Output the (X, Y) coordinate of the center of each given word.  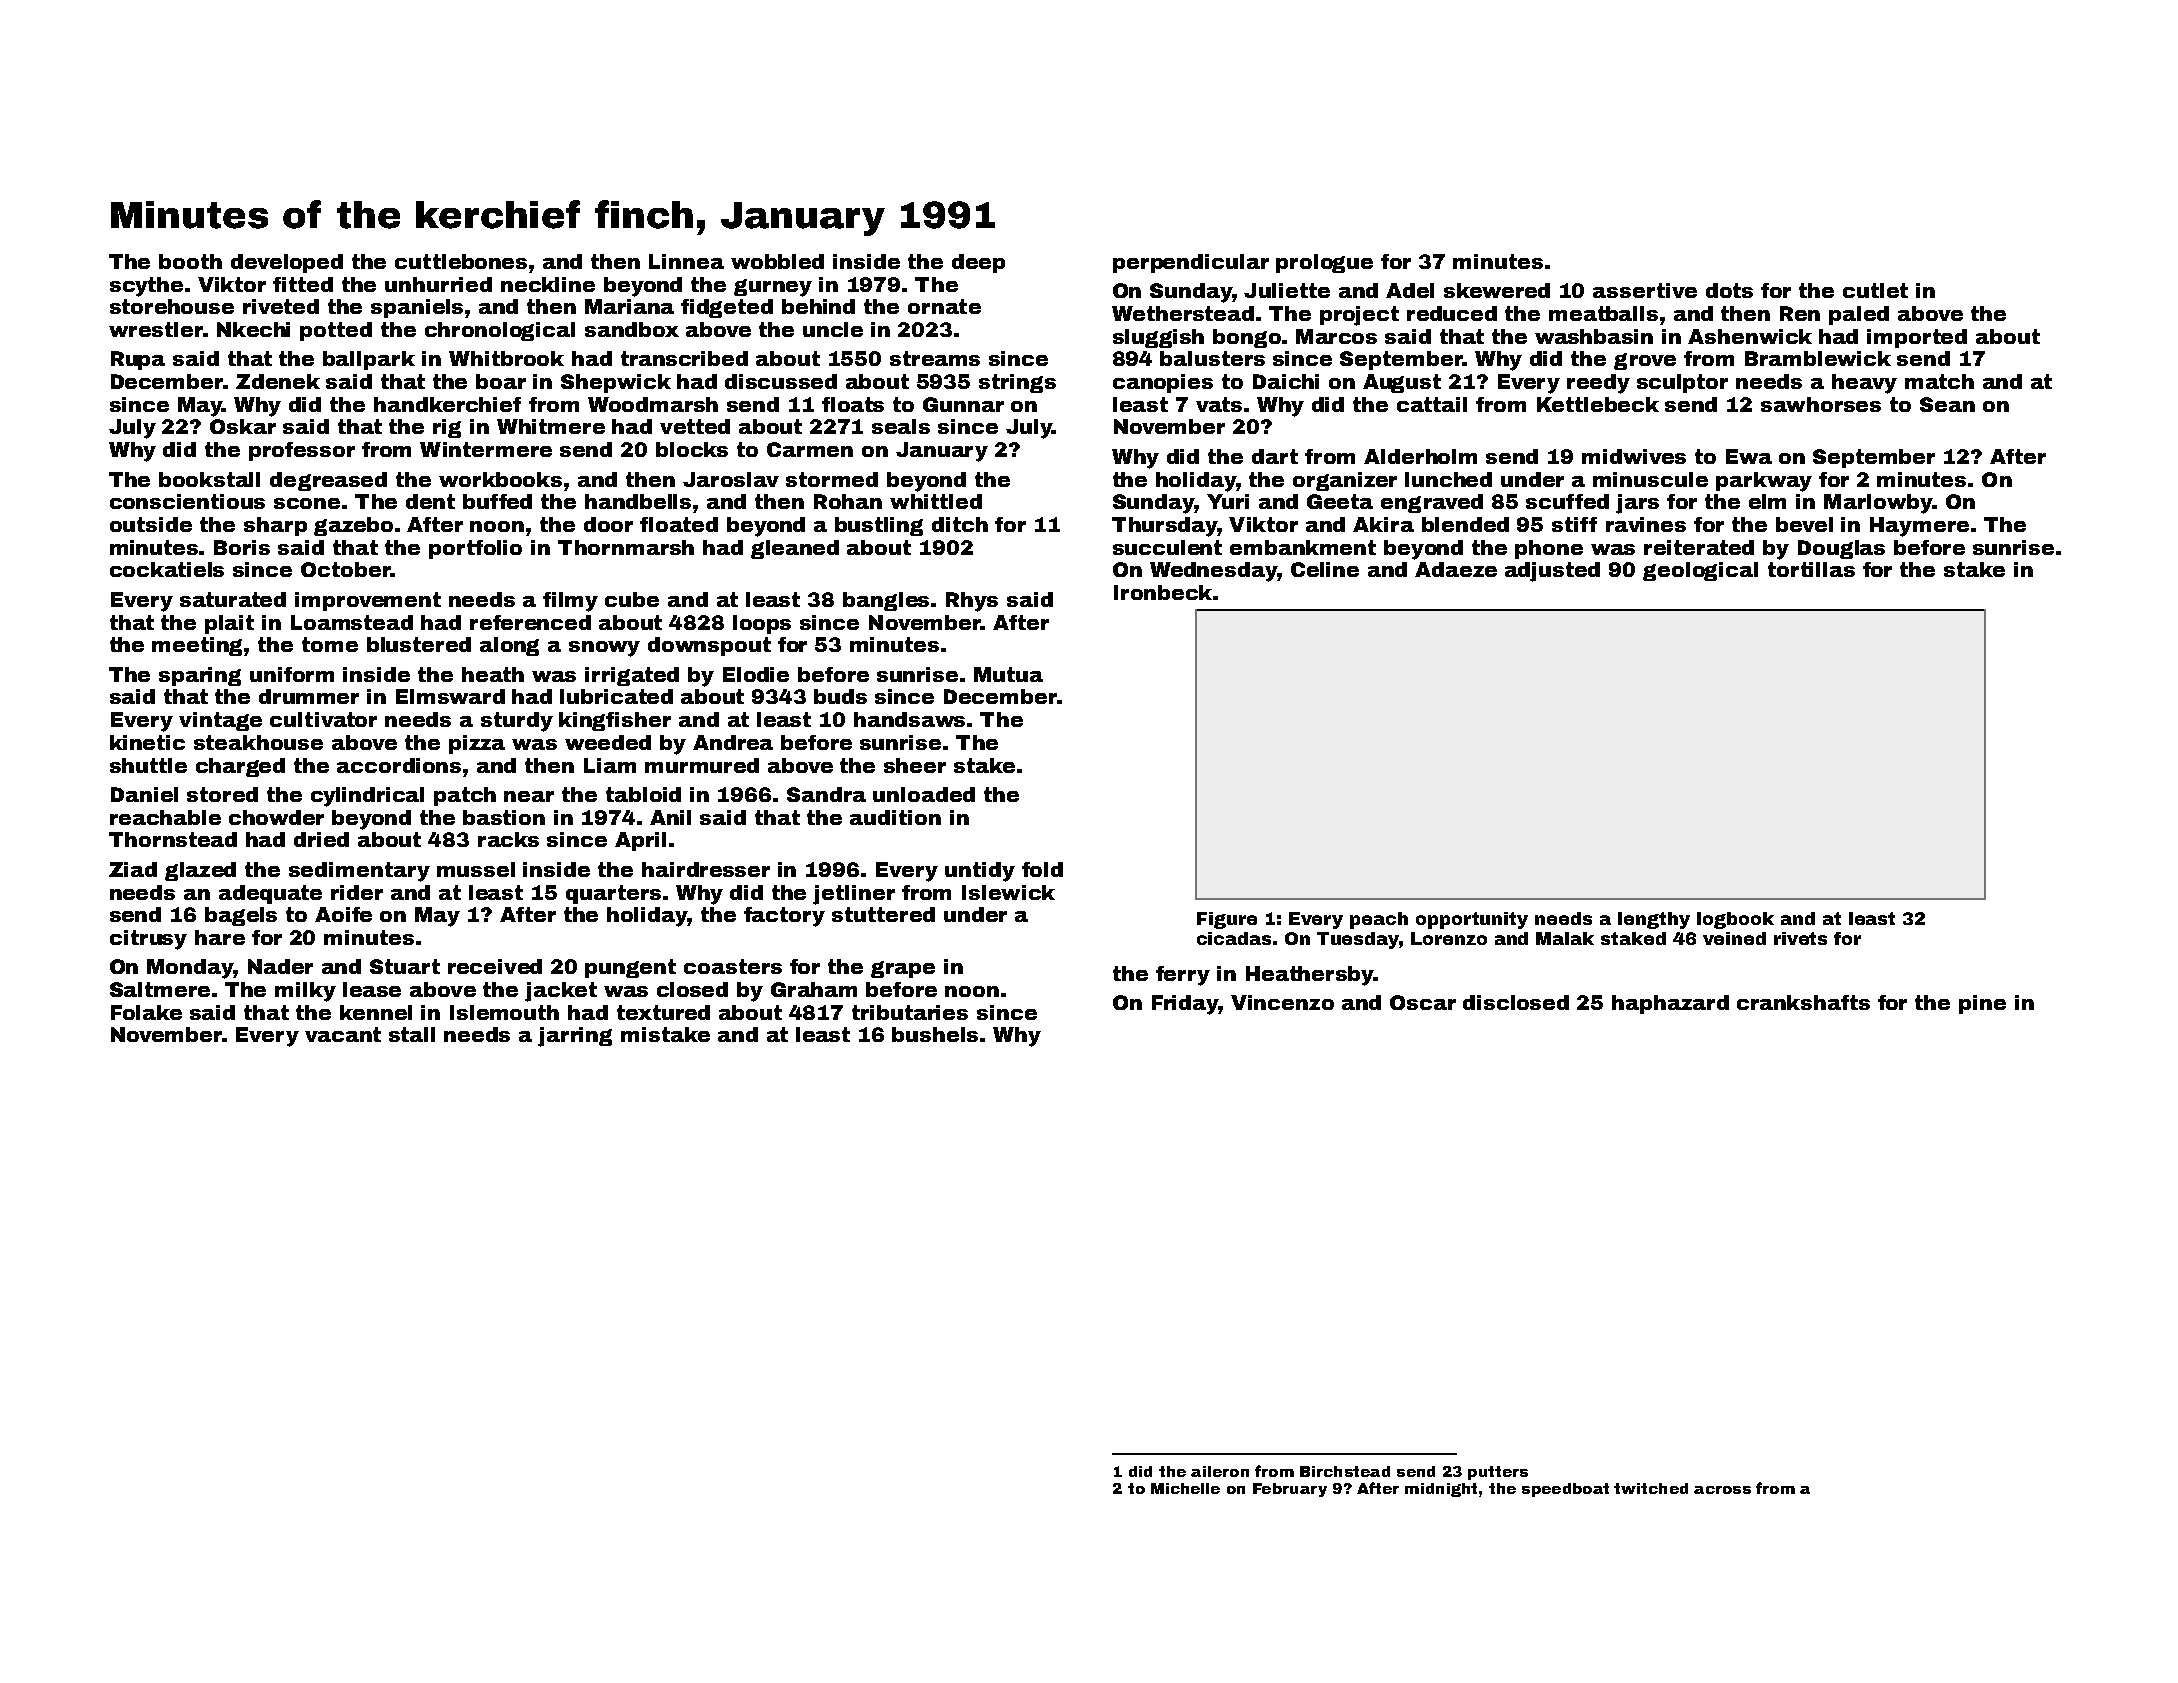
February (1290, 1490)
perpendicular (1191, 263)
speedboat (1565, 1490)
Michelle (1185, 1488)
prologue (1324, 263)
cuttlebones (461, 261)
